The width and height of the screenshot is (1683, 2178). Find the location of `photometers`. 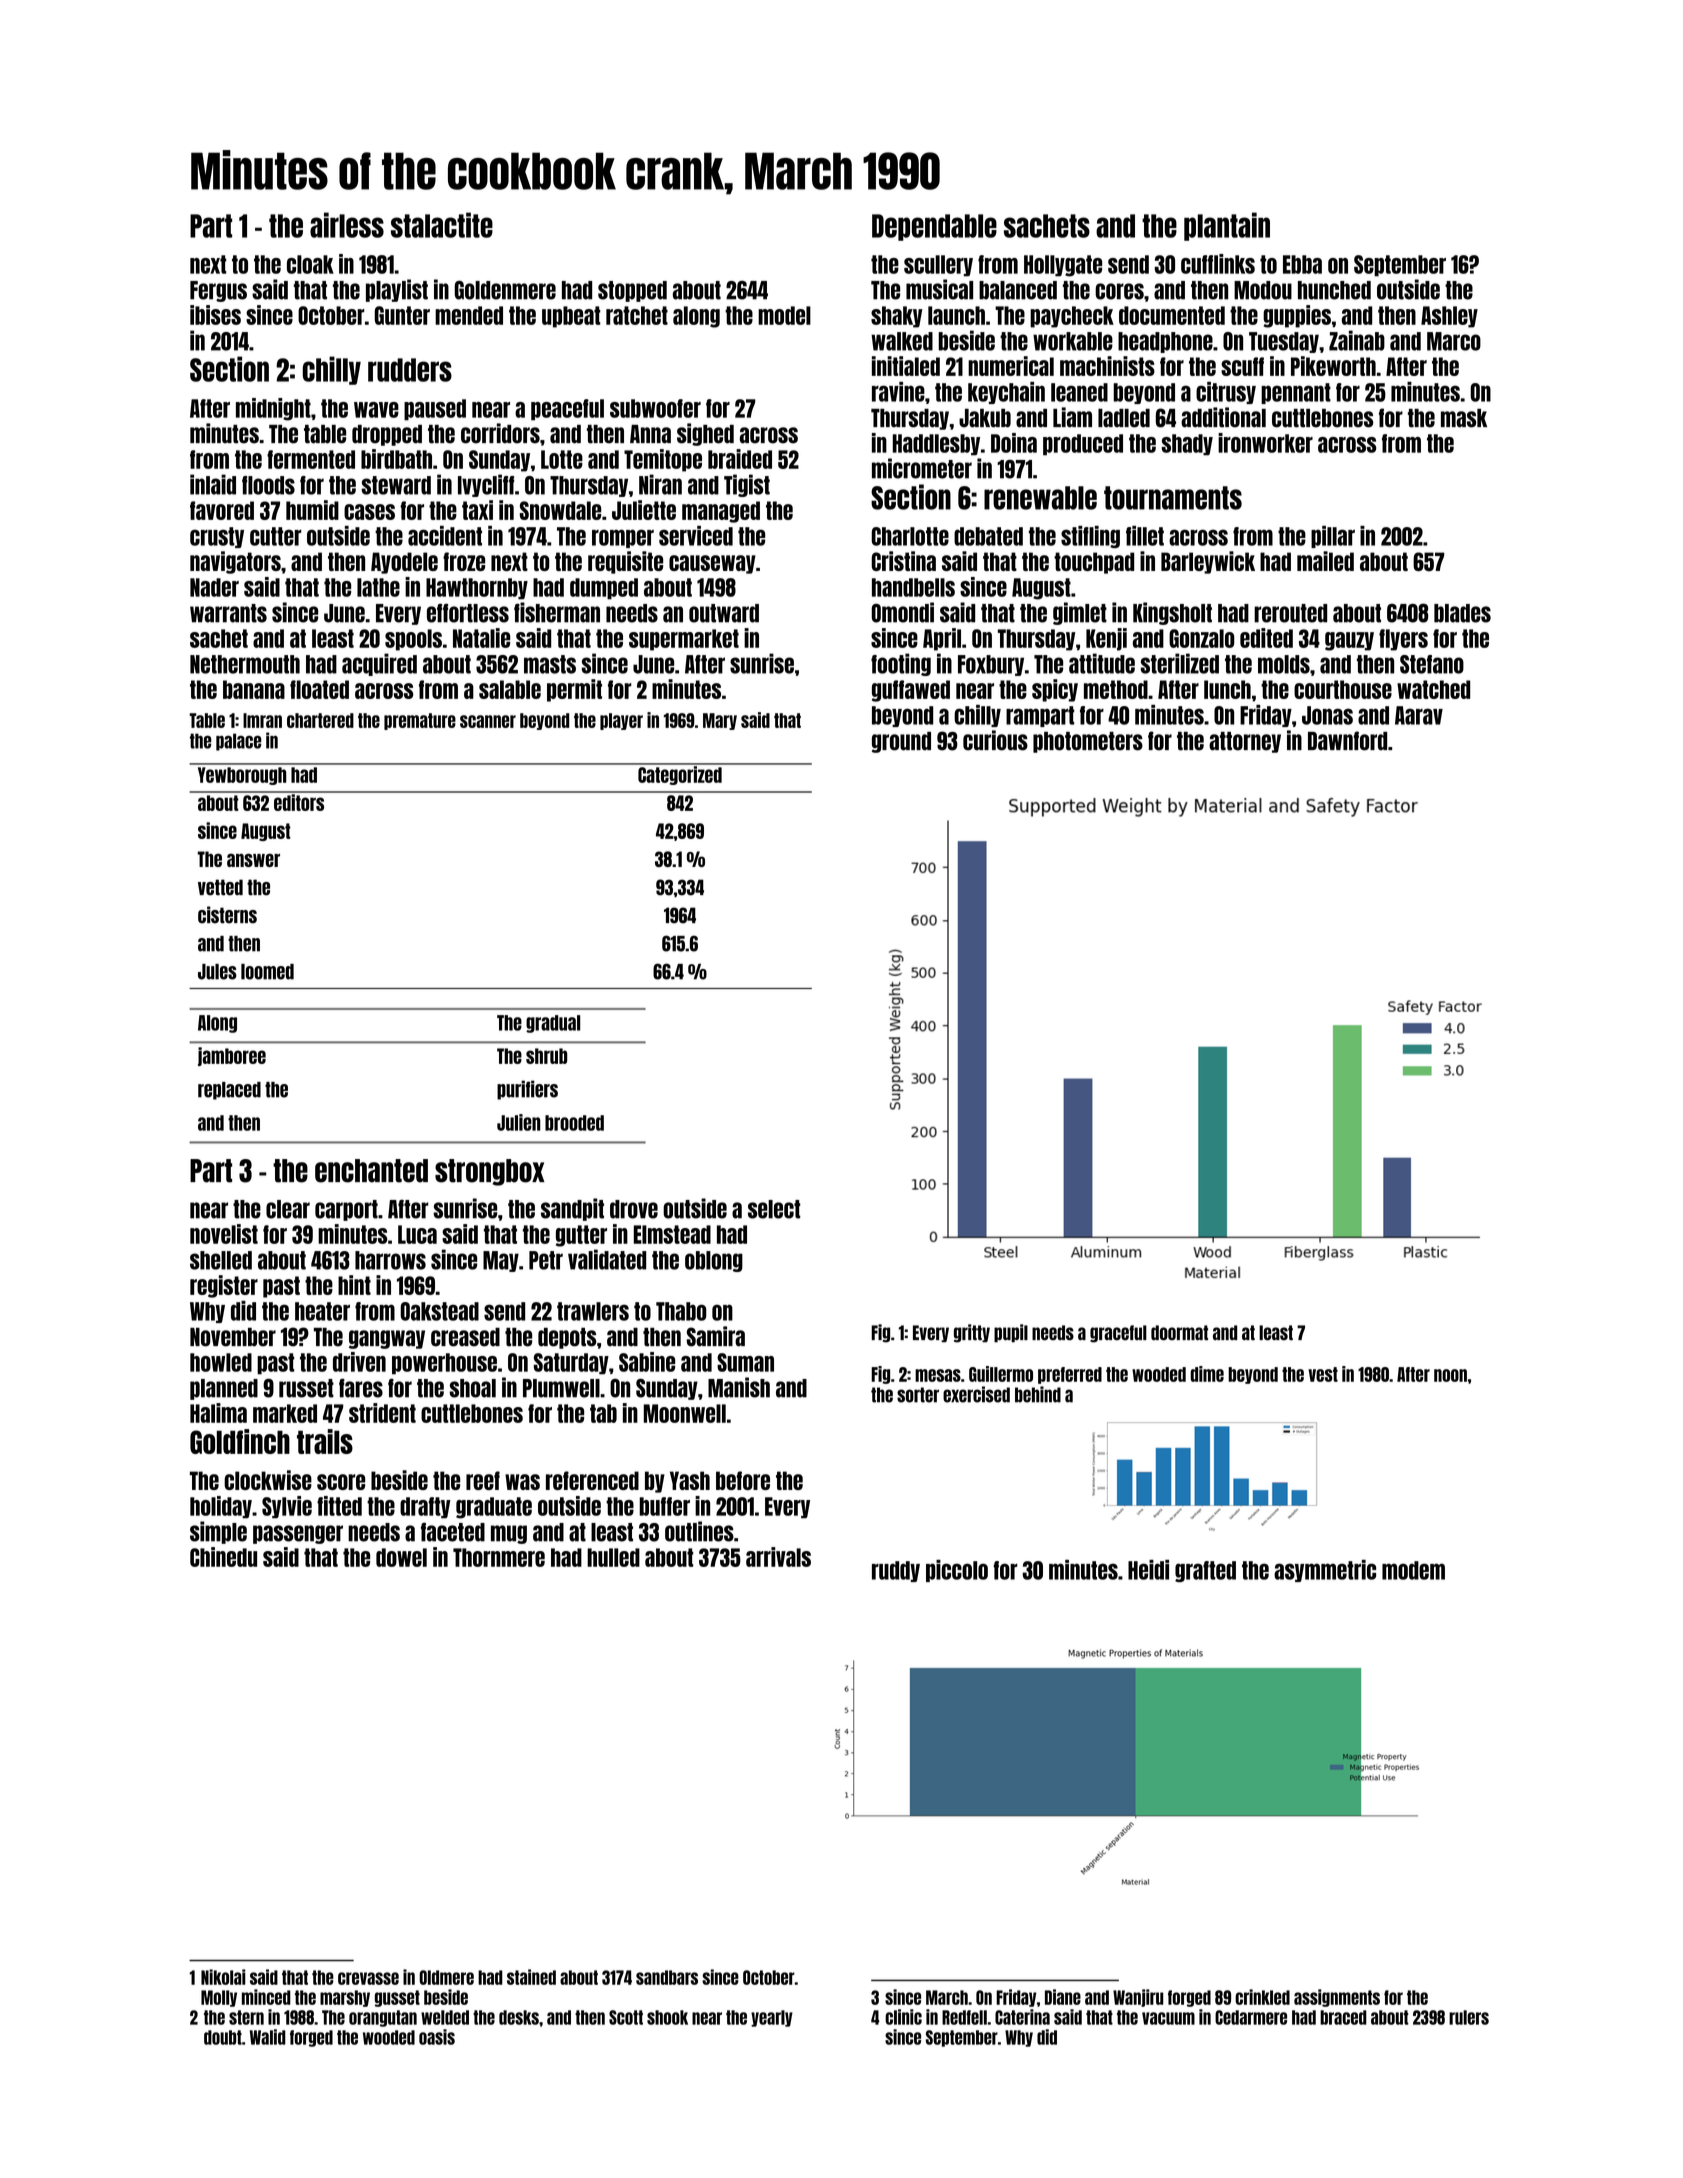

photometers is located at coordinates (1088, 742).
